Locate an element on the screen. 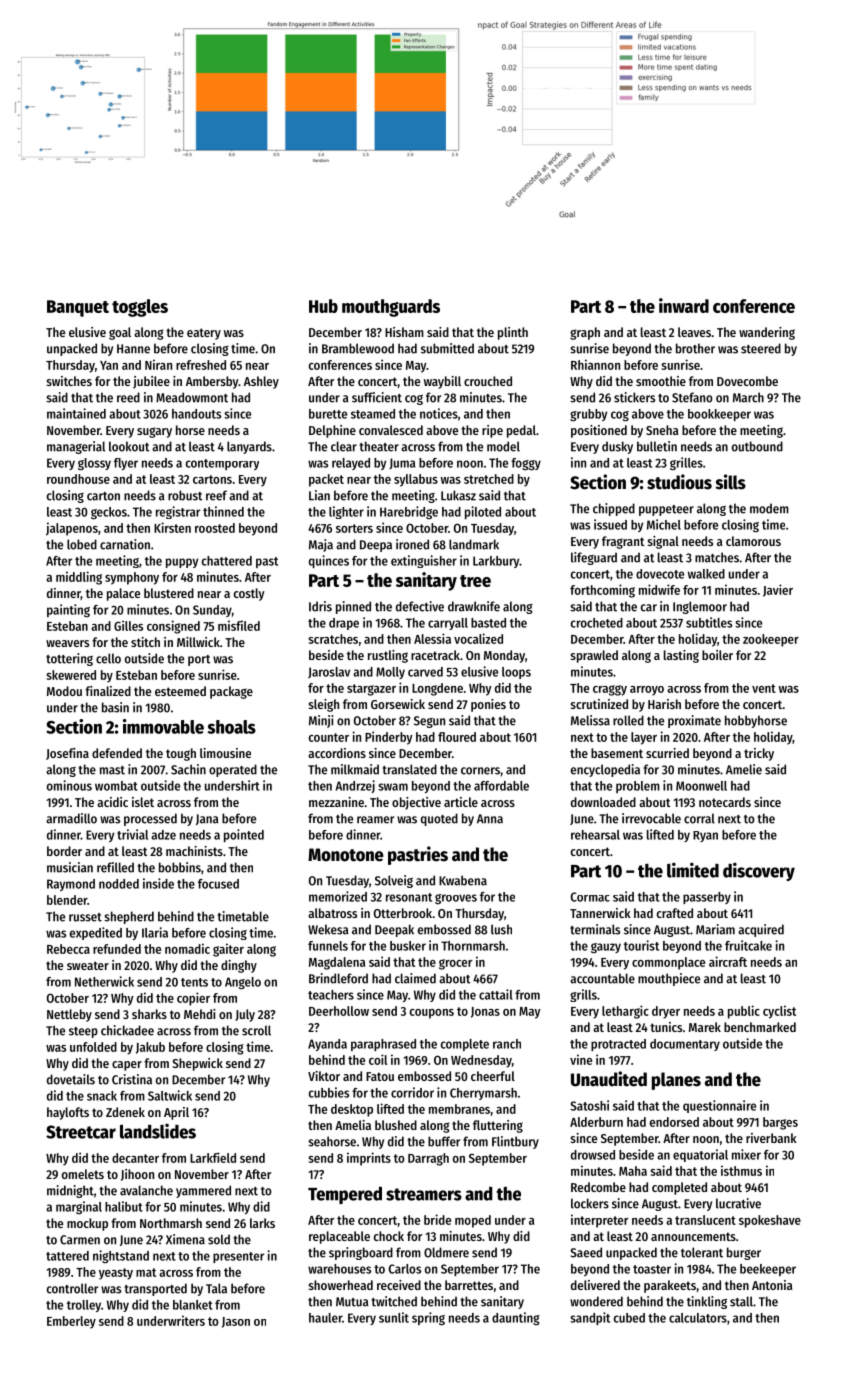 The width and height of the screenshot is (849, 1400). Marek is located at coordinates (705, 1027).
